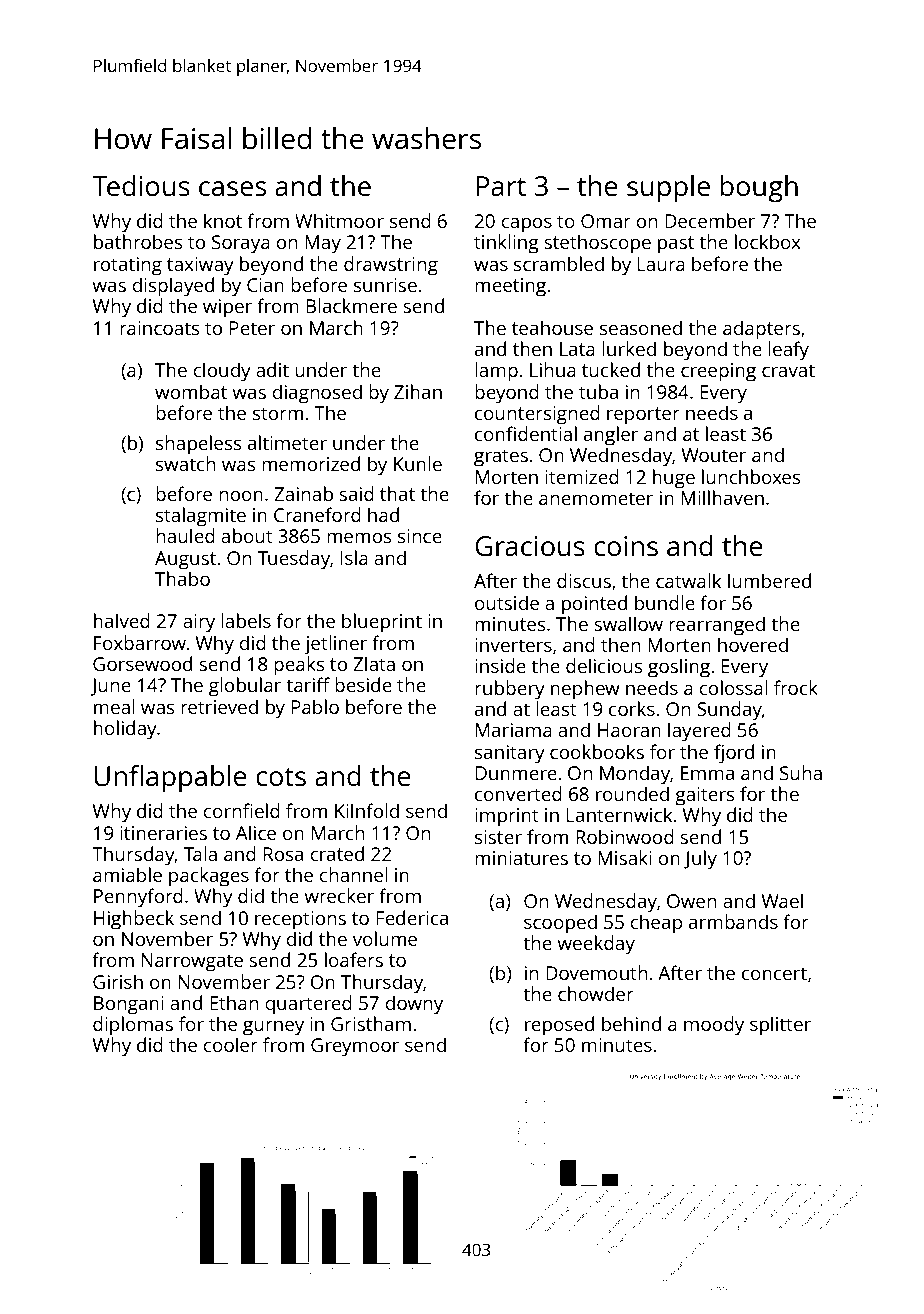  What do you see at coordinates (173, 287) in the document?
I see `displayed` at bounding box center [173, 287].
